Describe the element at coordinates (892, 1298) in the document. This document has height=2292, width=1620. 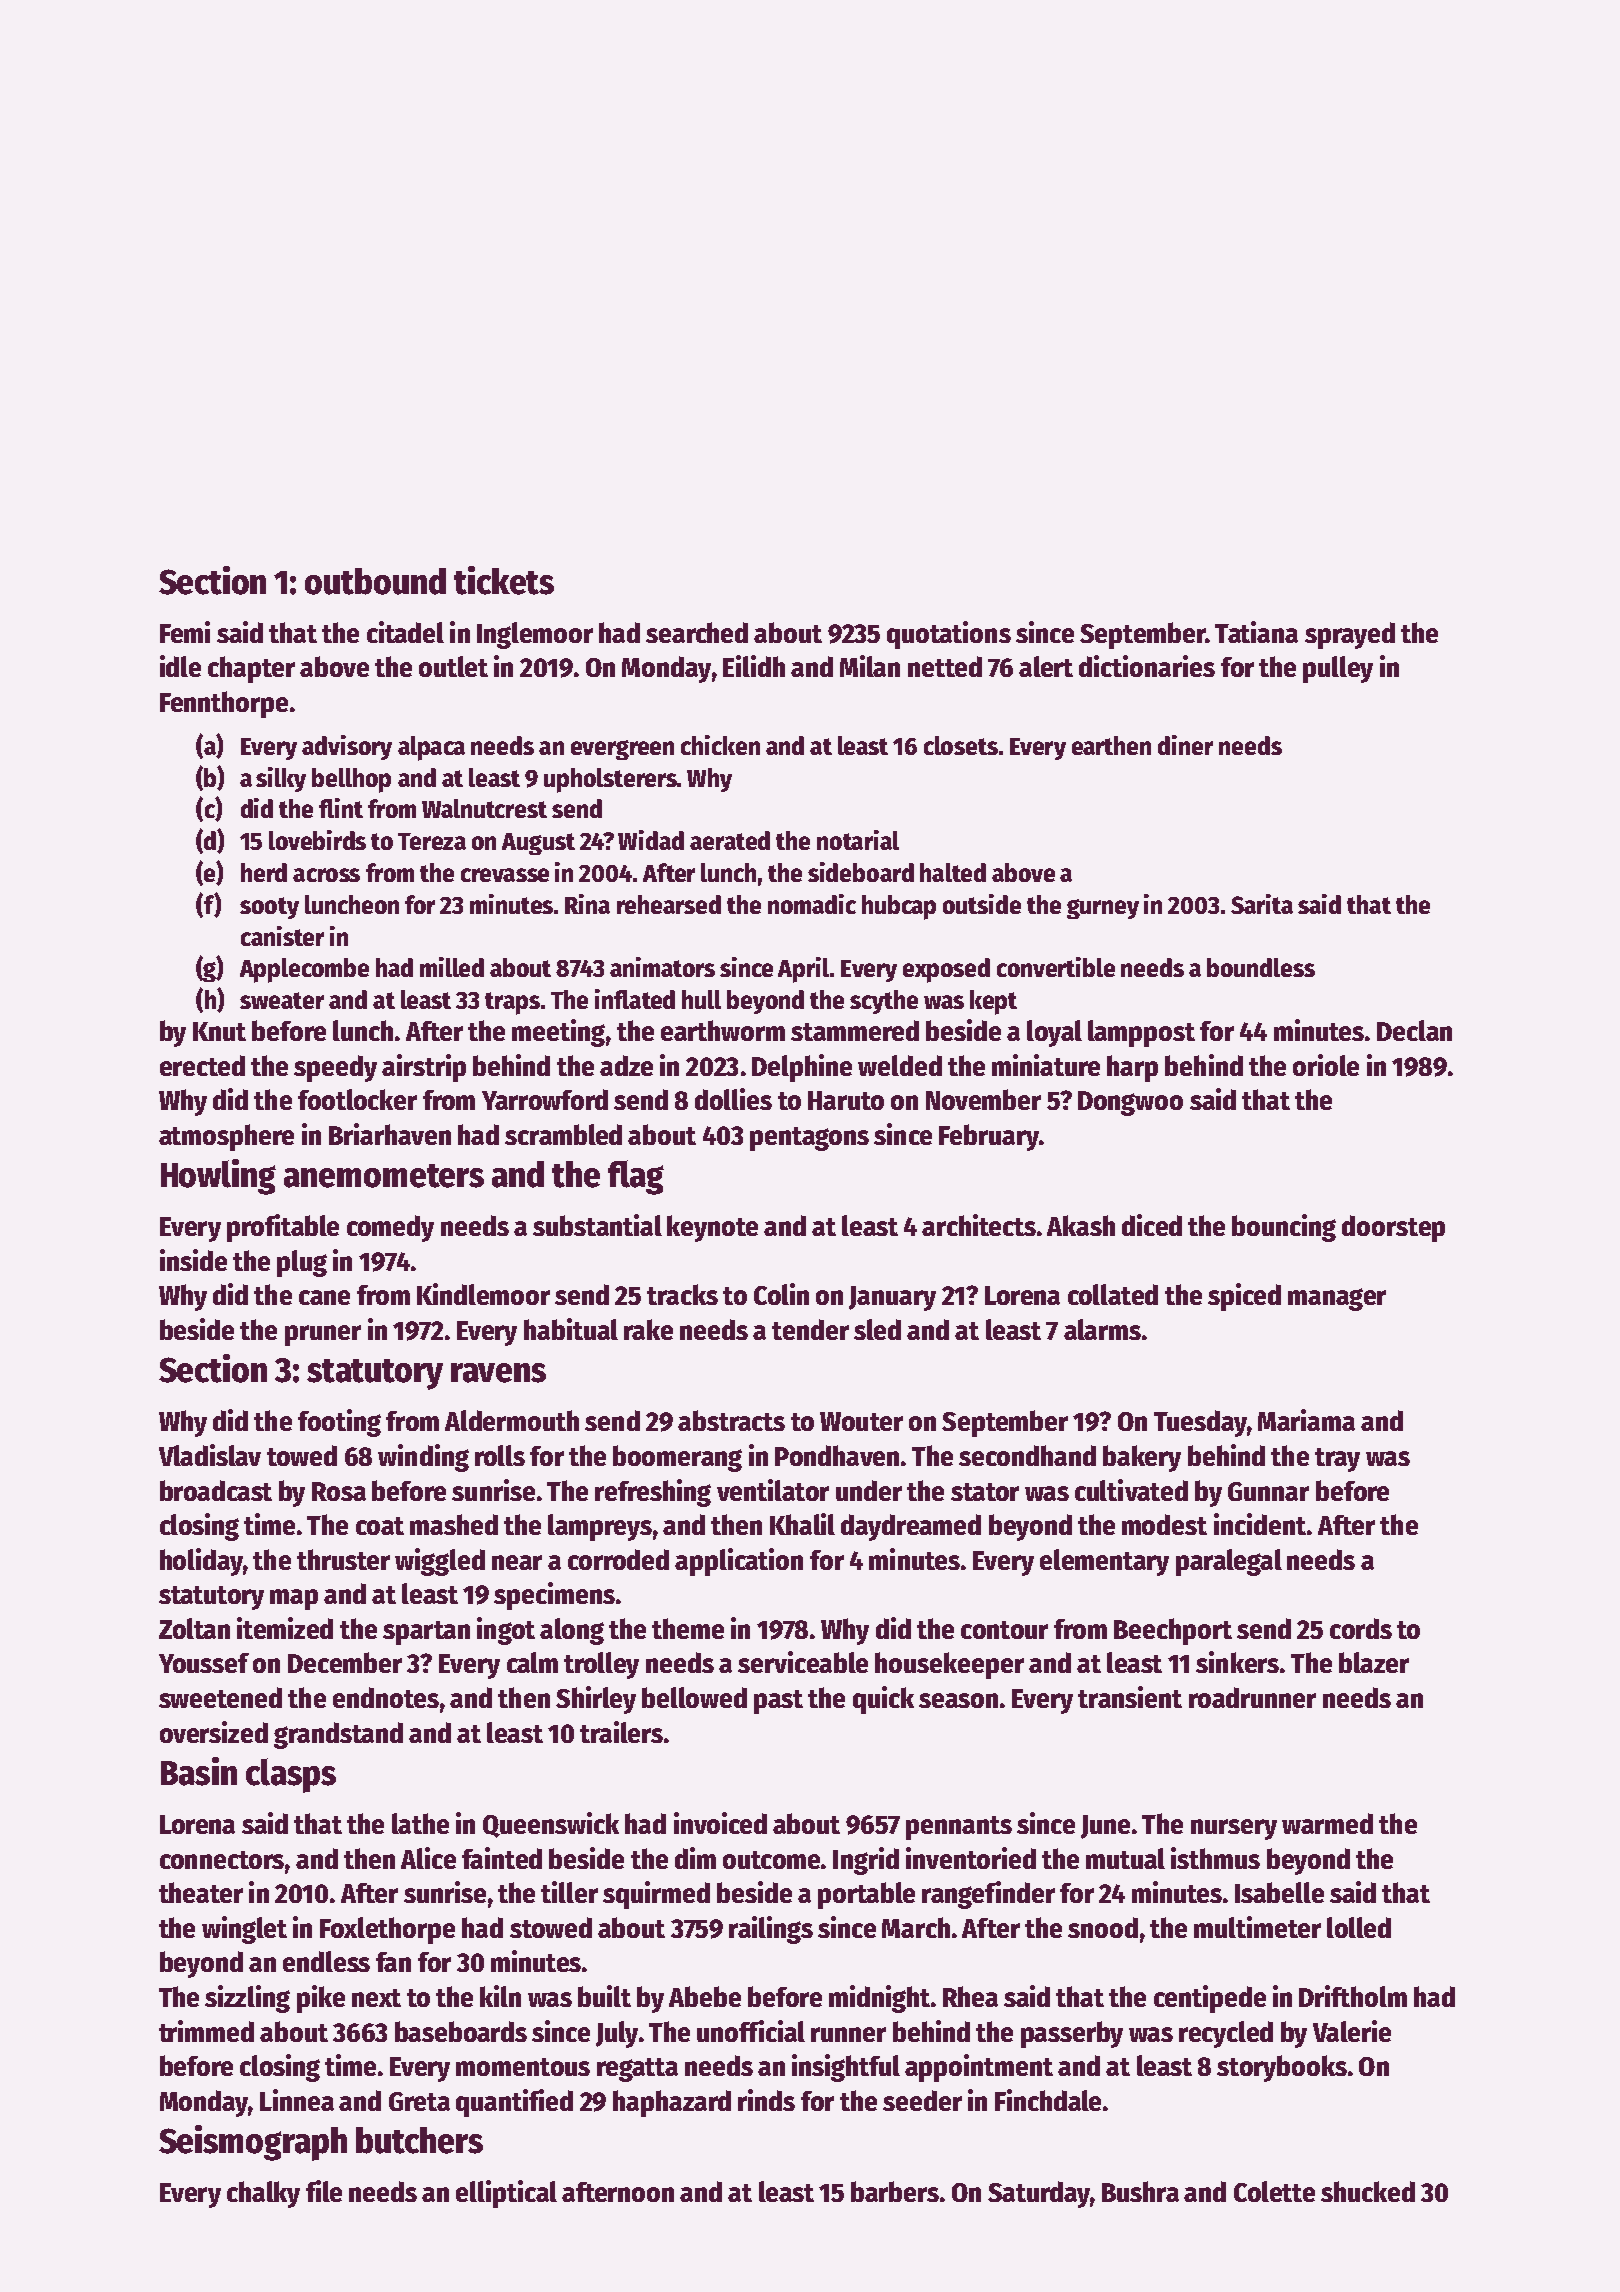
I see `January` at that location.
